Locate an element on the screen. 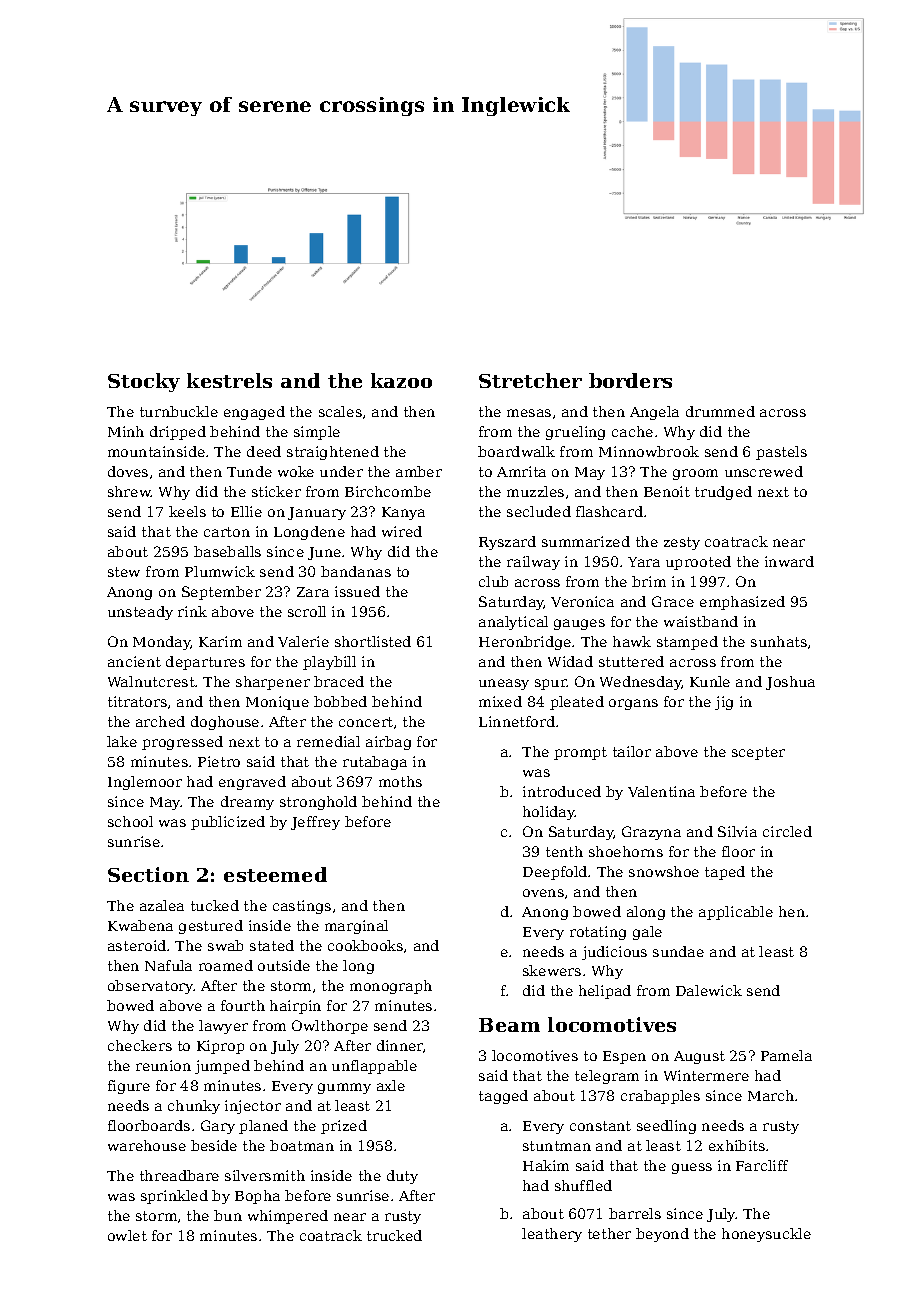 The image size is (924, 1308). Kanya is located at coordinates (403, 513).
